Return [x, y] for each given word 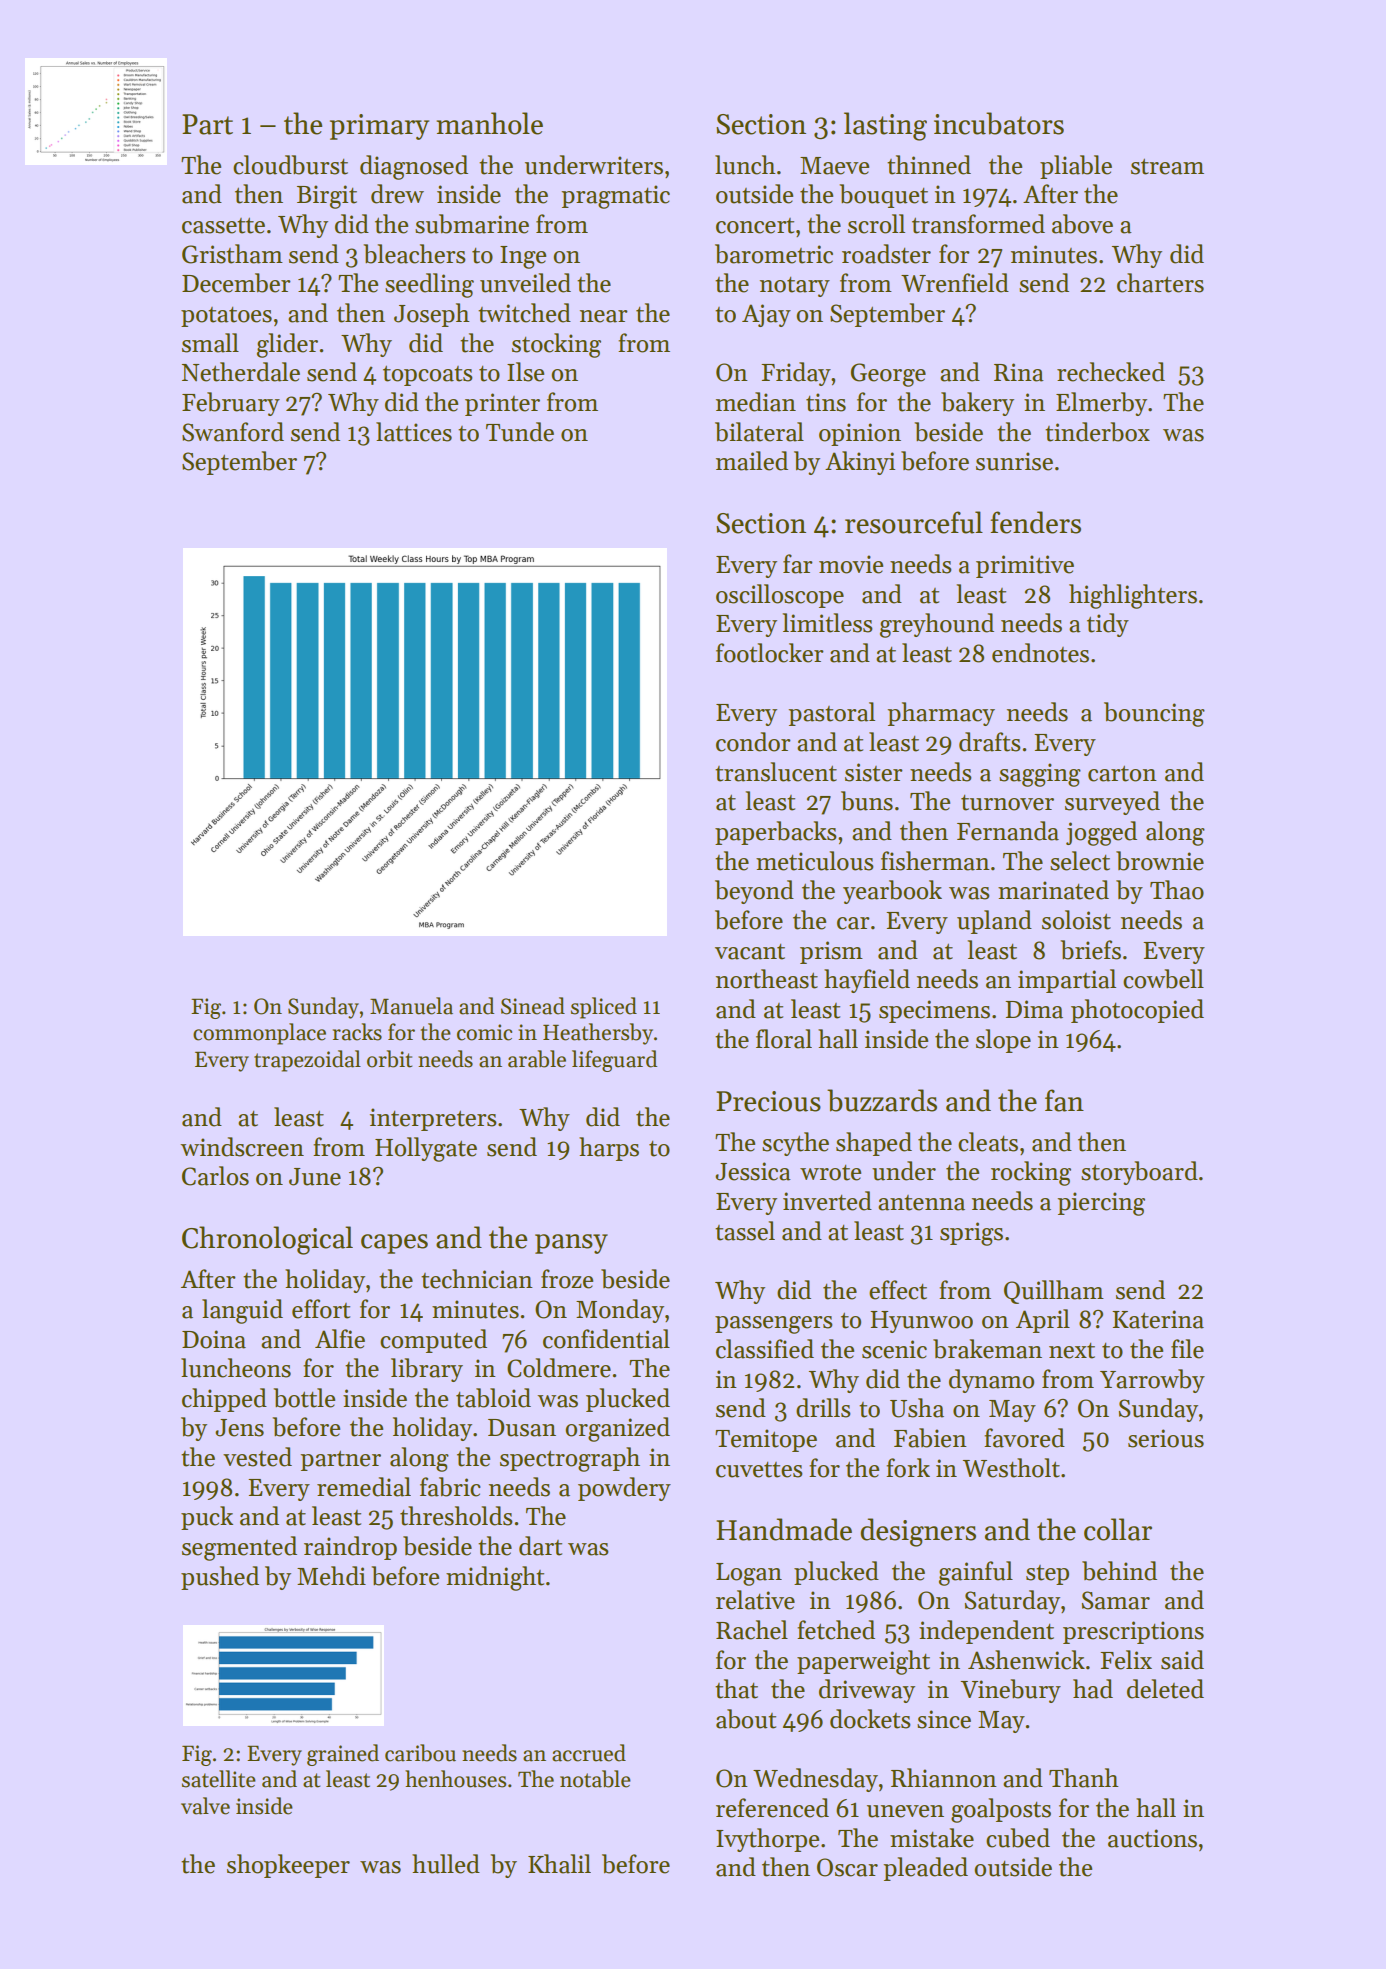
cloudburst [290, 165]
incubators [999, 123]
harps [609, 1149]
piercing [1101, 1204]
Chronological [267, 1240]
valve [205, 1806]
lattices [414, 432]
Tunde [520, 432]
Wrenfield [955, 283]
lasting [885, 126]
